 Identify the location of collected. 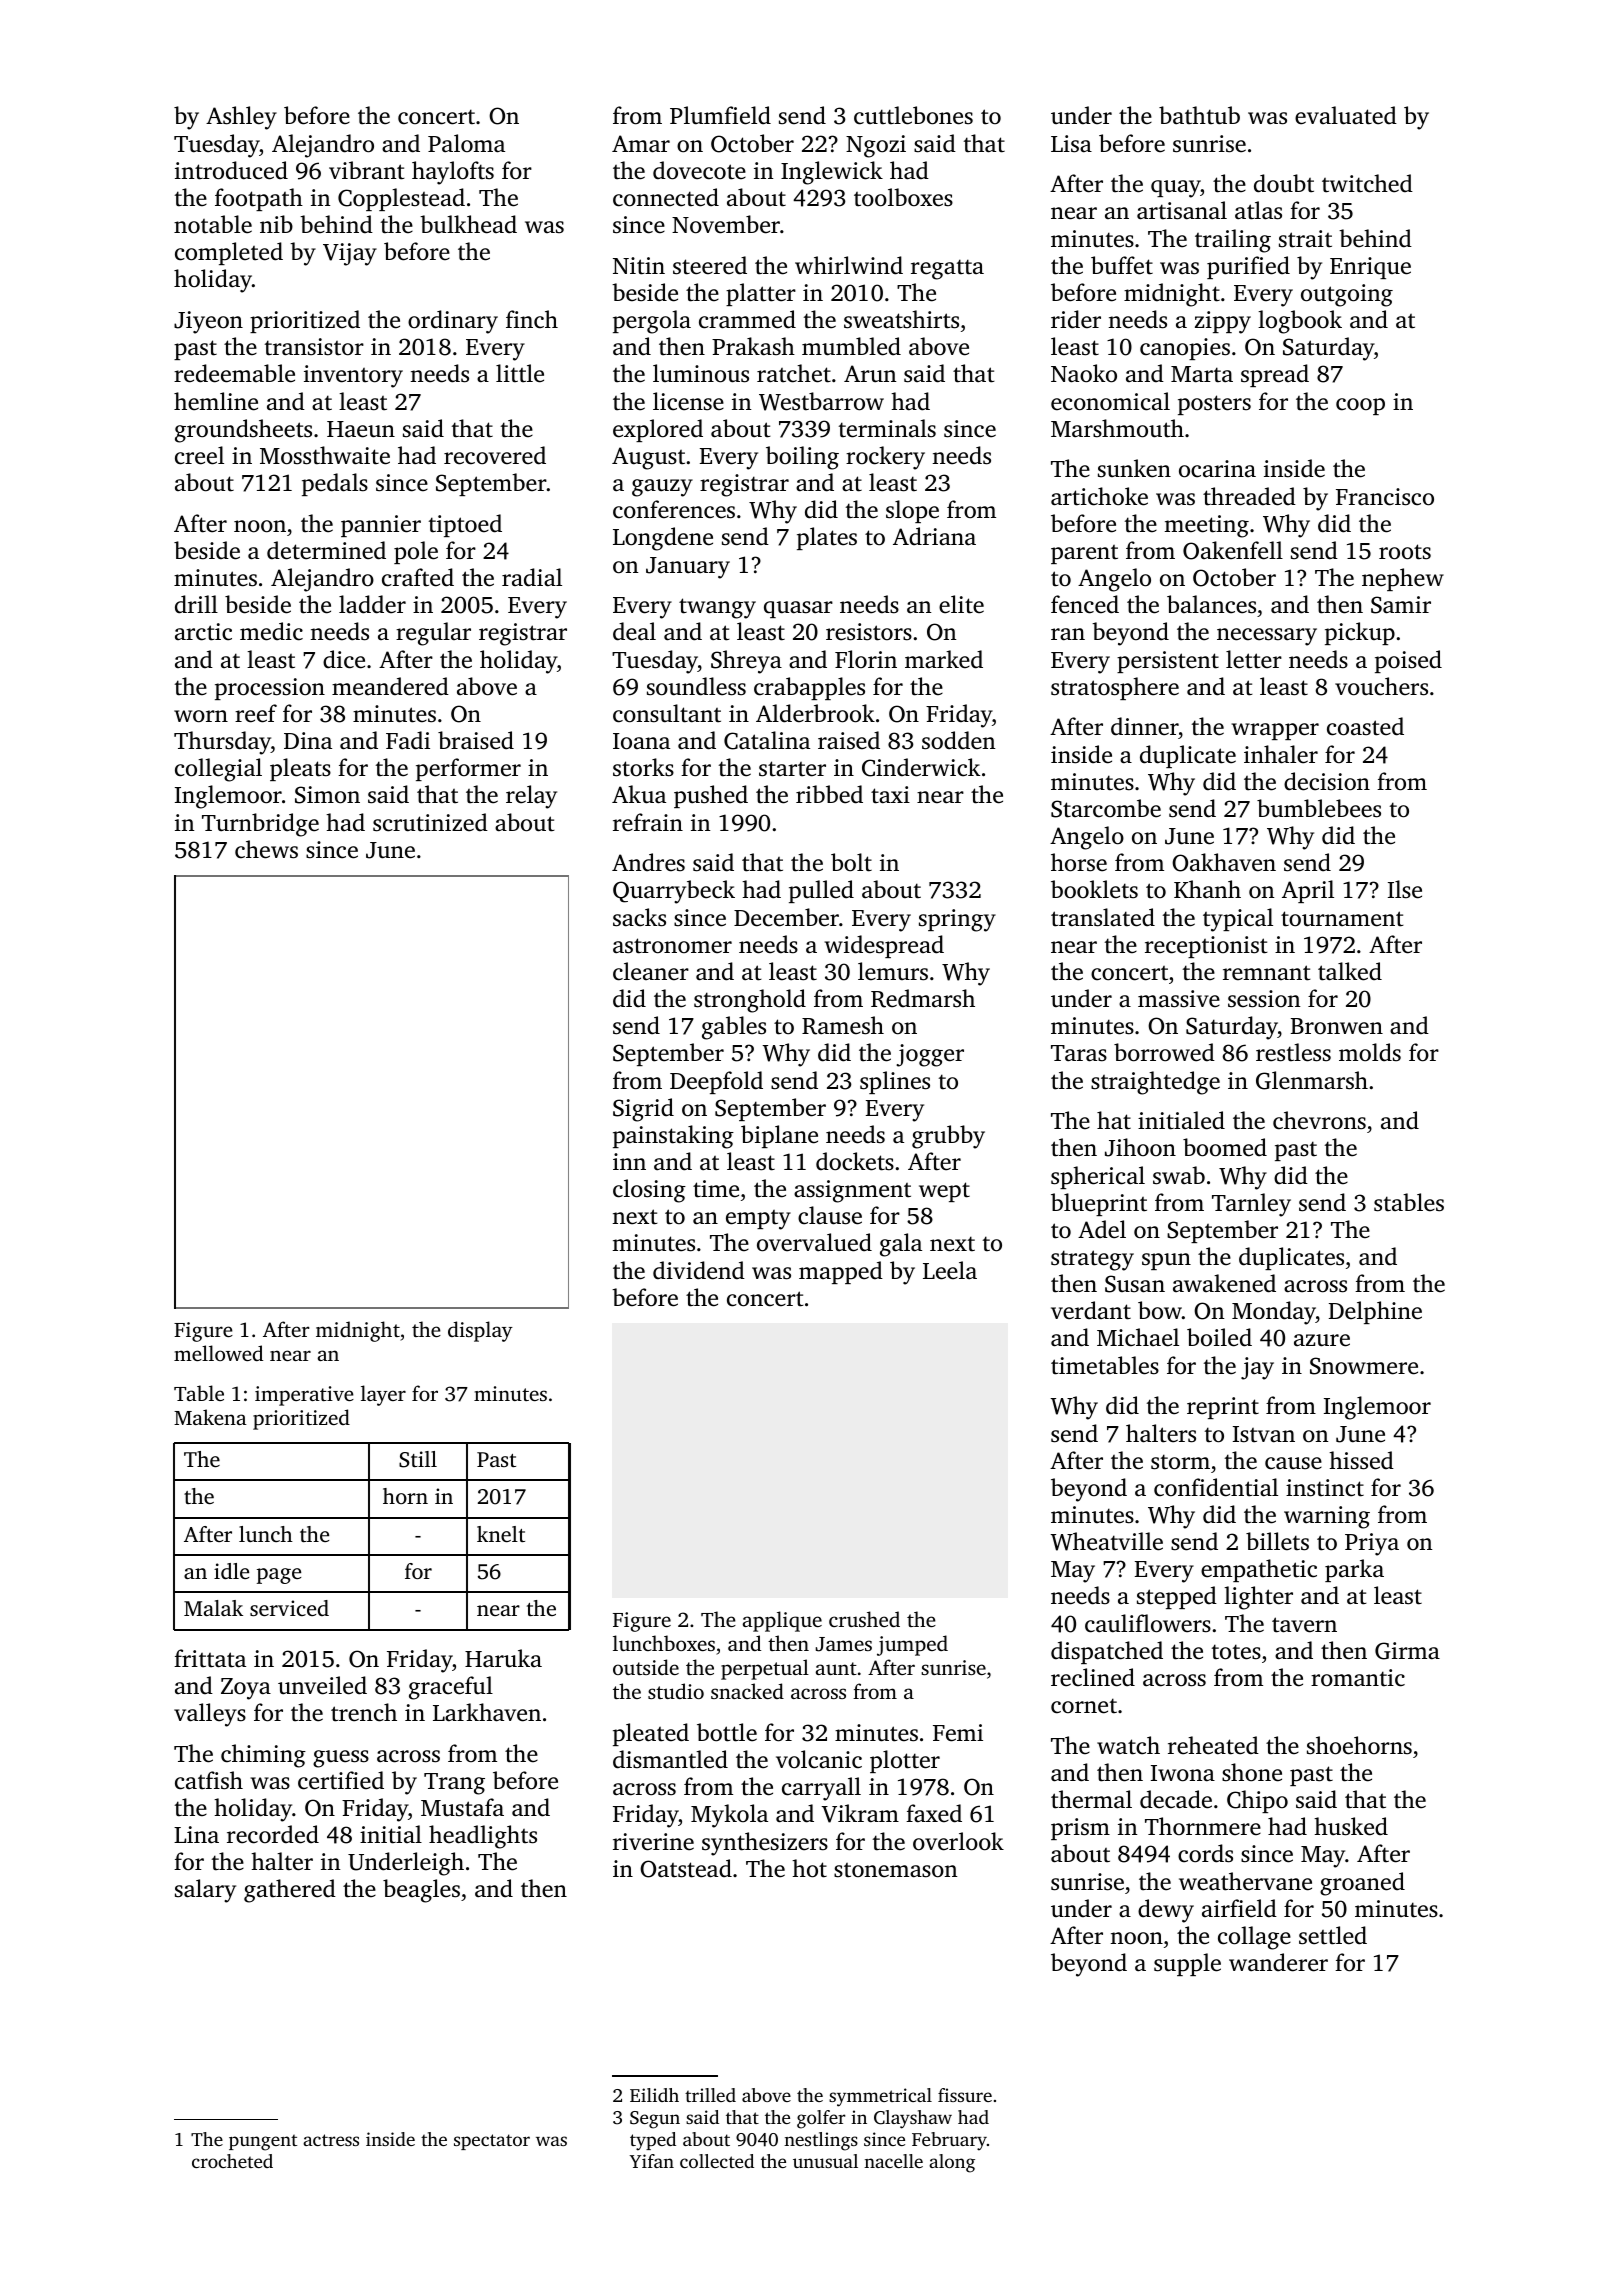
(717, 2161).
